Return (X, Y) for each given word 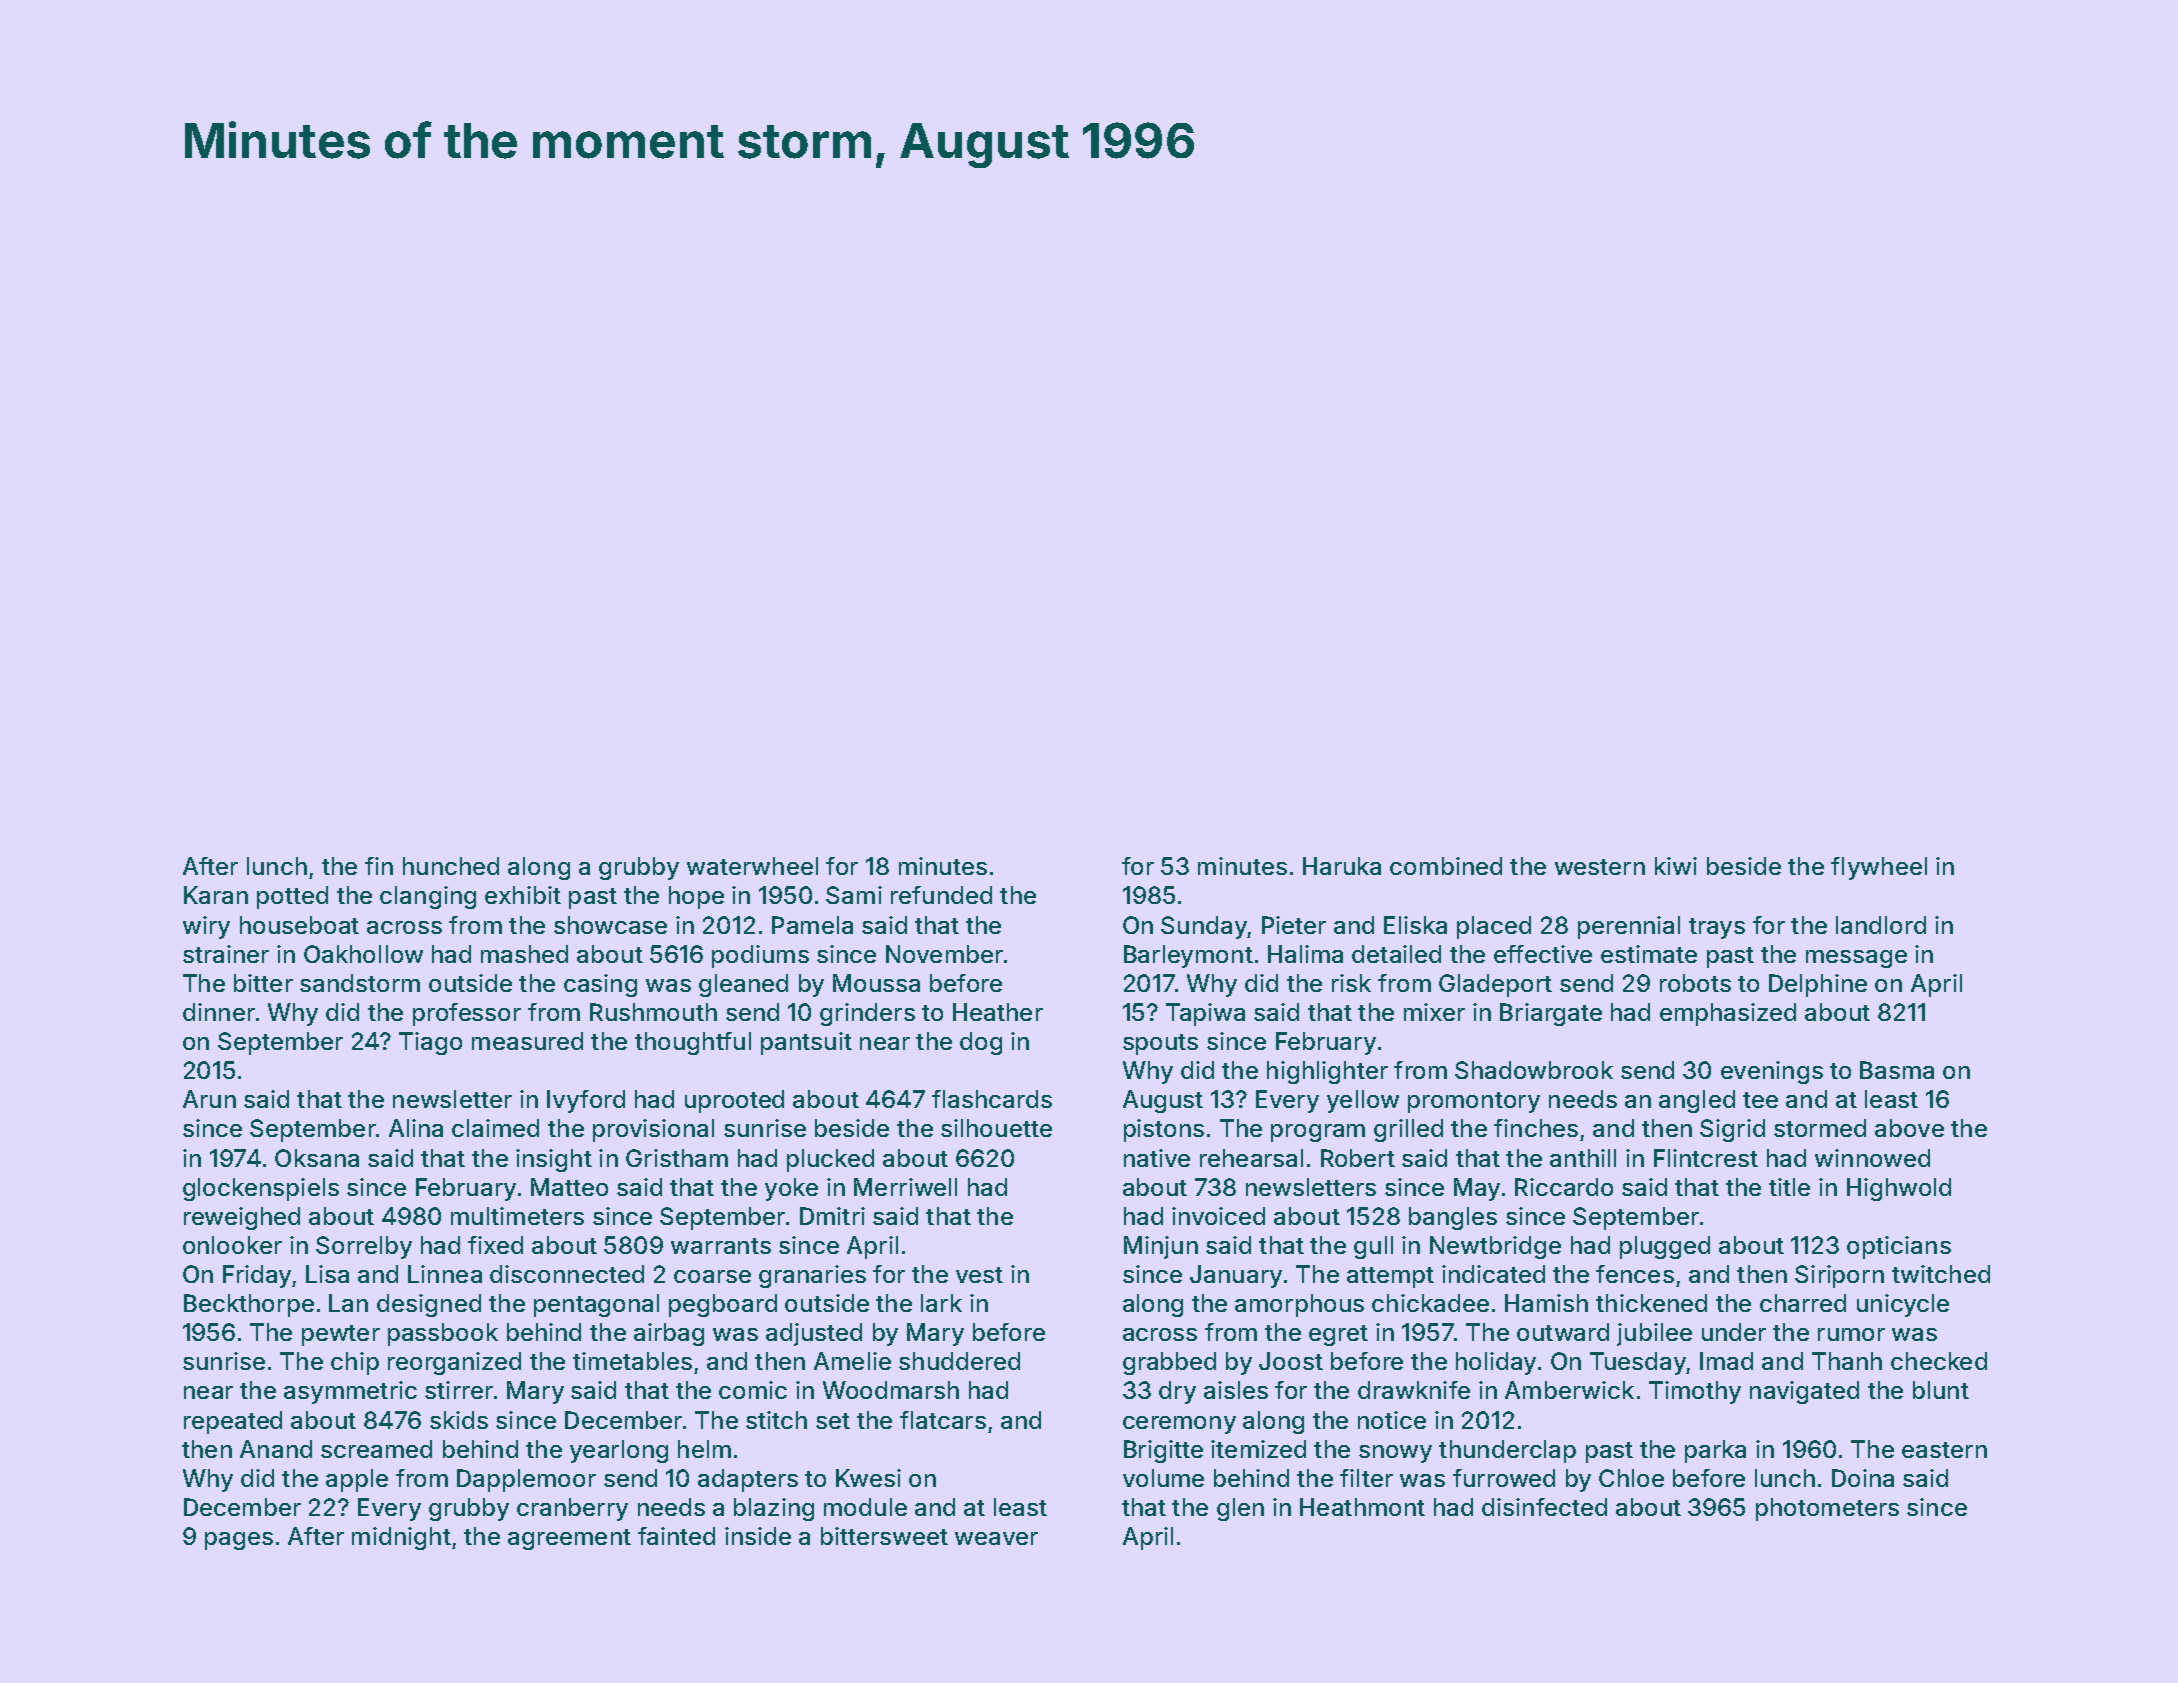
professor (467, 1014)
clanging (428, 897)
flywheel (1879, 868)
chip (355, 1363)
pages (239, 1541)
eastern (1944, 1450)
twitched (1941, 1274)
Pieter (1294, 925)
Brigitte (1163, 1451)
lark (941, 1303)
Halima (1305, 954)
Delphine (1818, 985)
